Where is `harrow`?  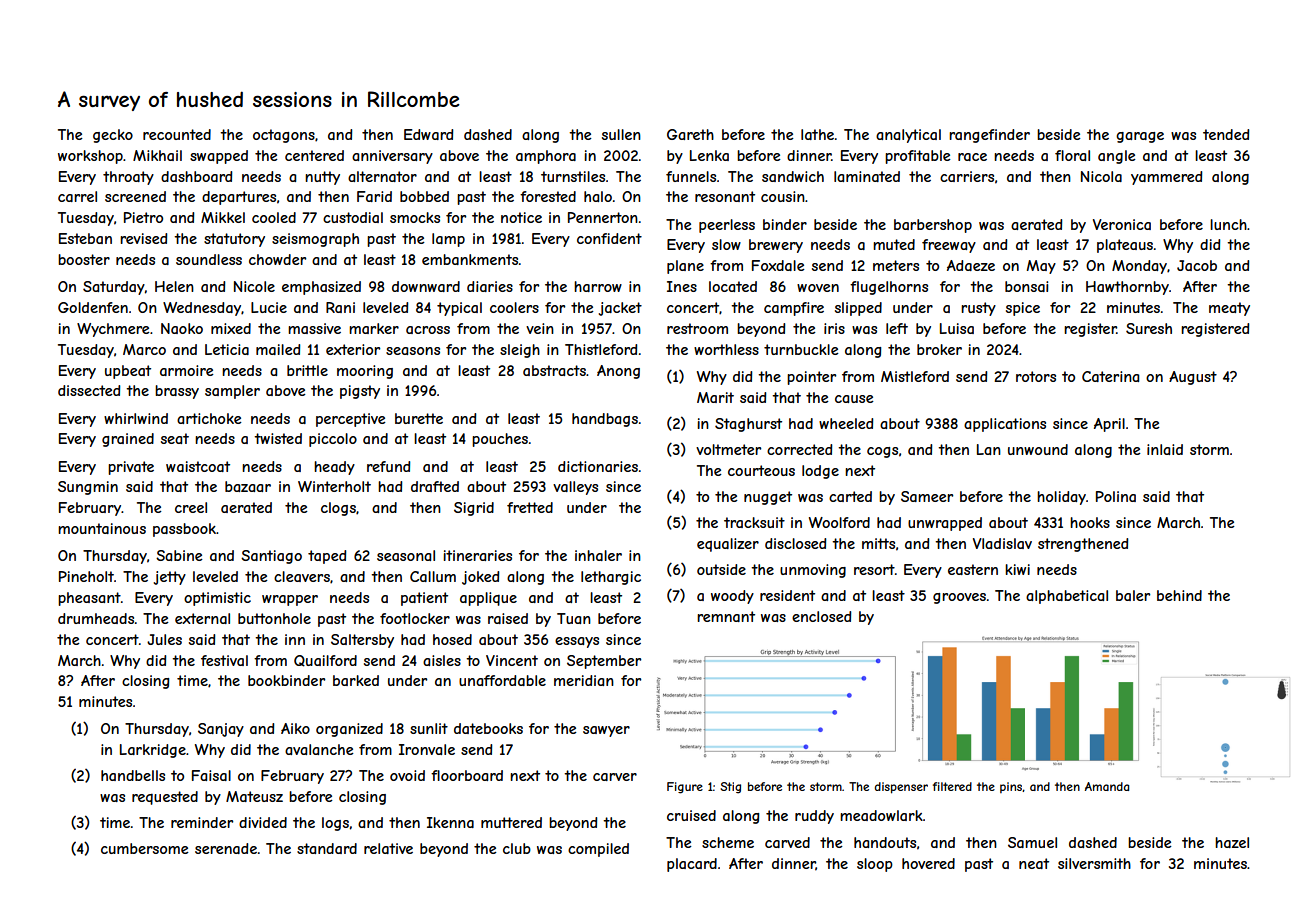
harrow is located at coordinates (598, 286).
